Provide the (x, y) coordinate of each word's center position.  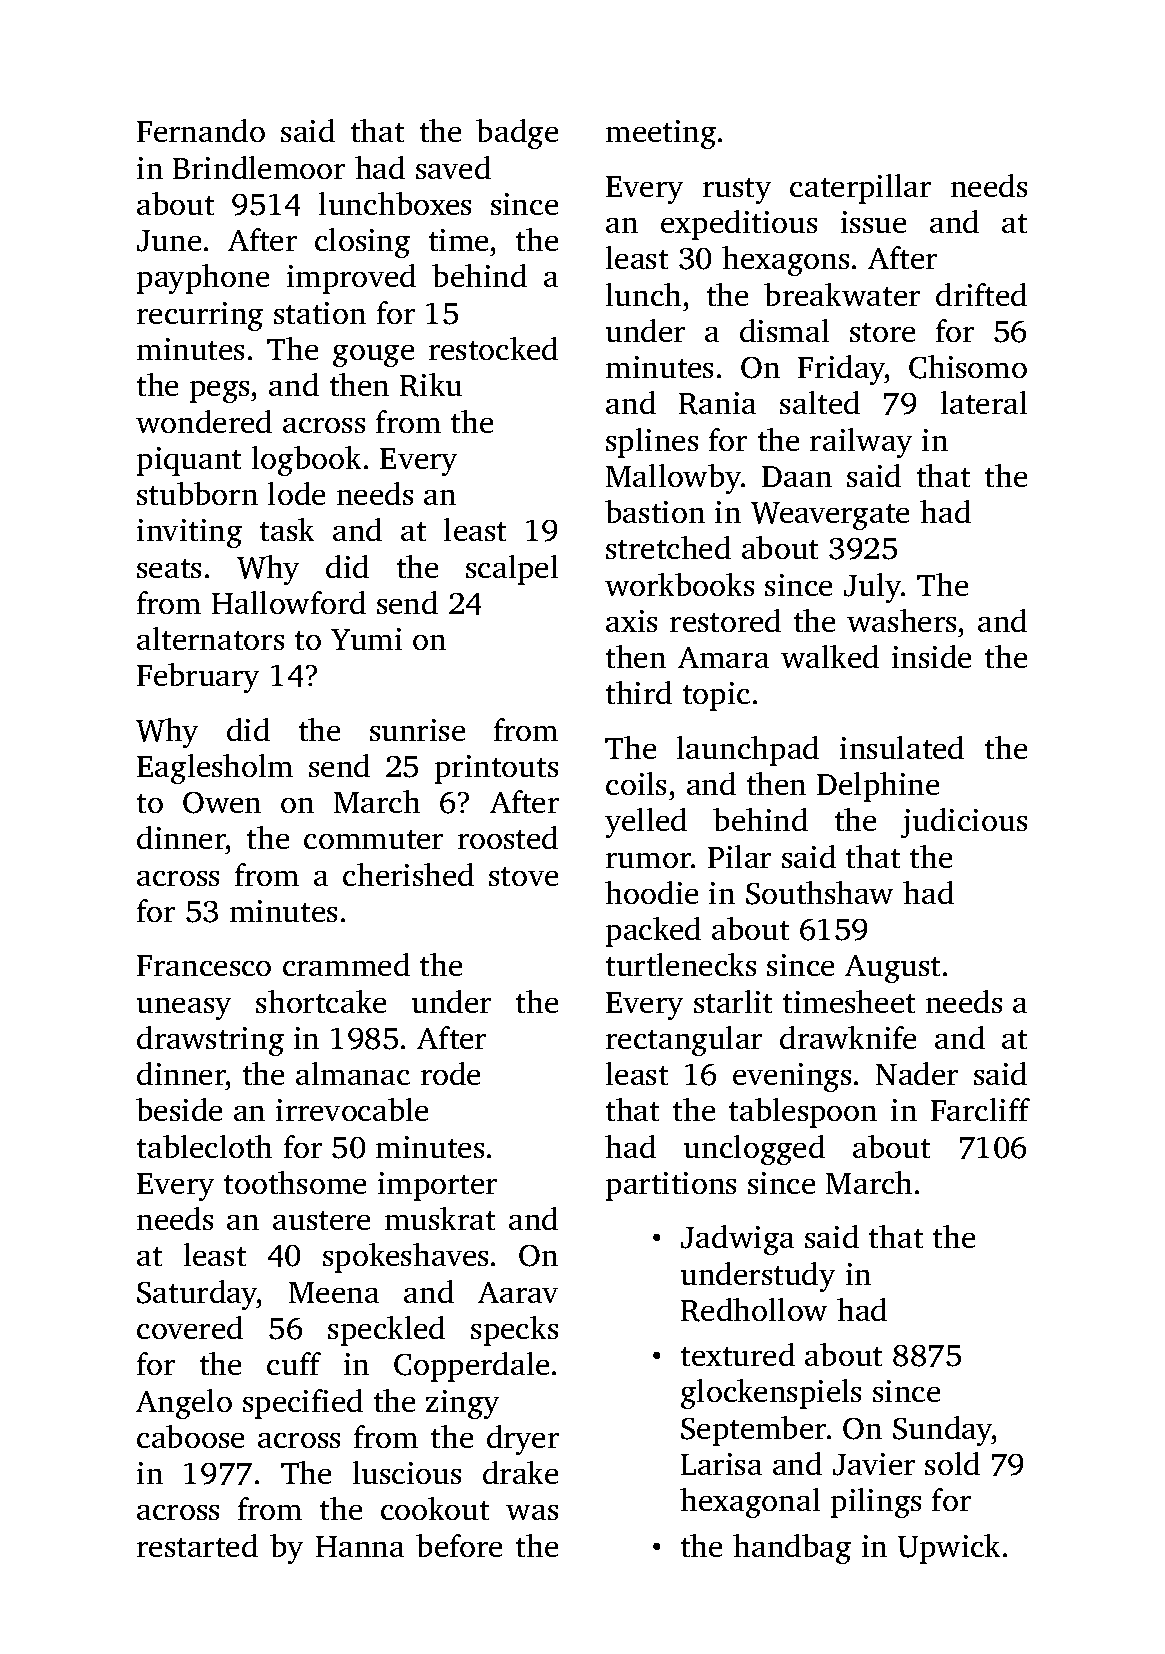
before (459, 1545)
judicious (964, 823)
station (320, 313)
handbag (792, 1549)
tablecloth (204, 1146)
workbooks (679, 584)
